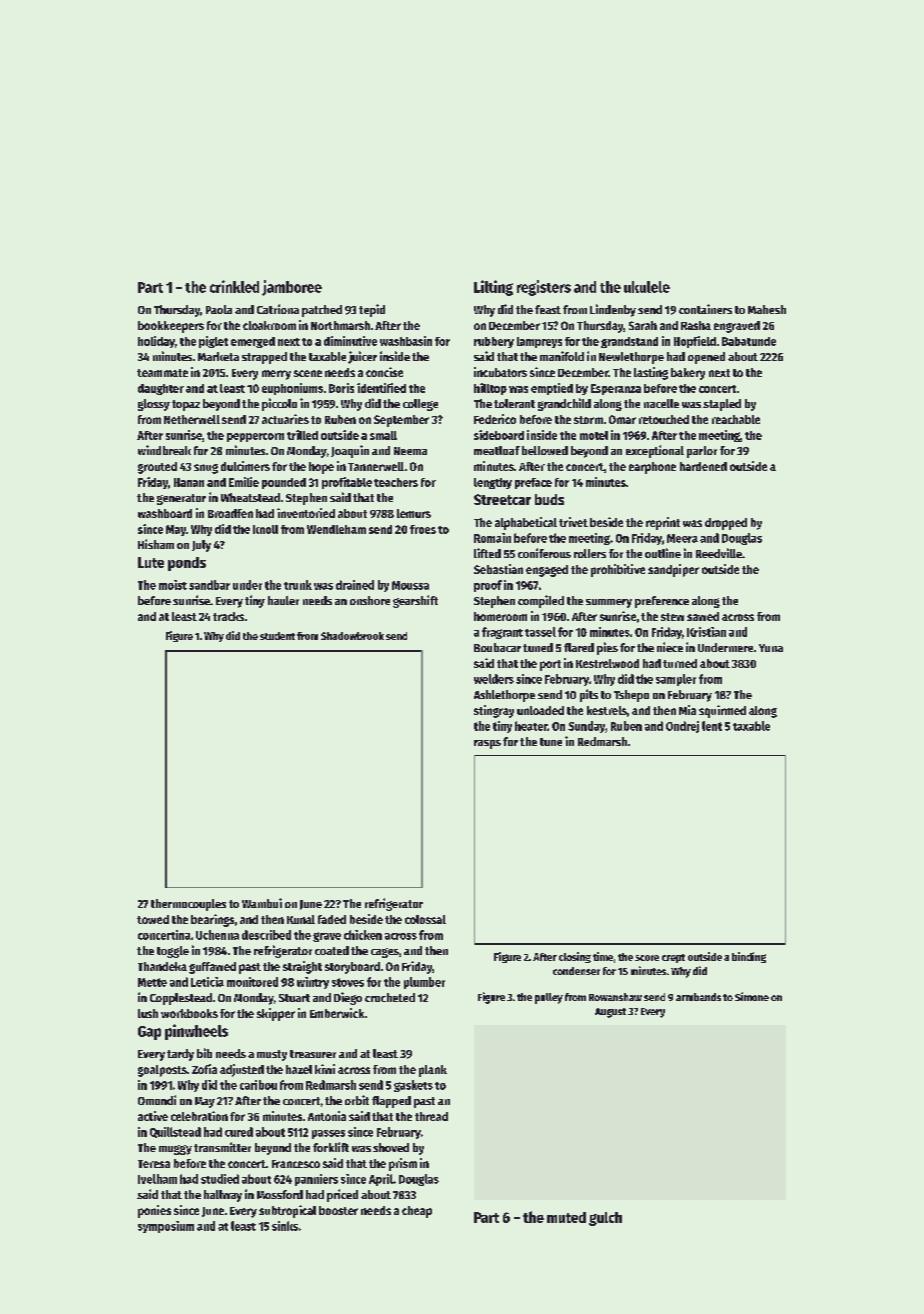 This page has width=924, height=1314. Describe the element at coordinates (696, 325) in the page. I see `Rasha` at that location.
